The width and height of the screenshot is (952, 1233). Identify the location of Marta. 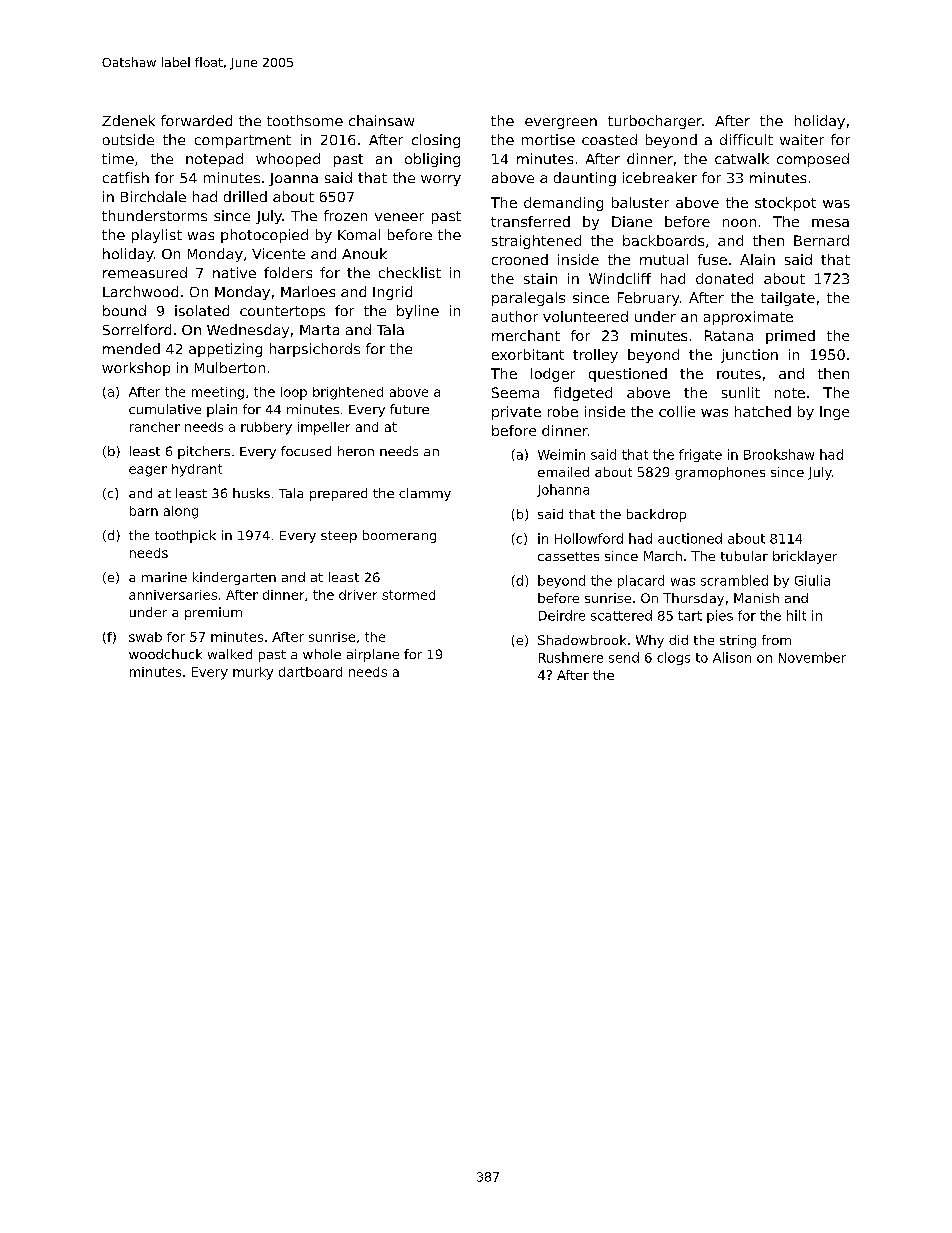
(319, 330).
